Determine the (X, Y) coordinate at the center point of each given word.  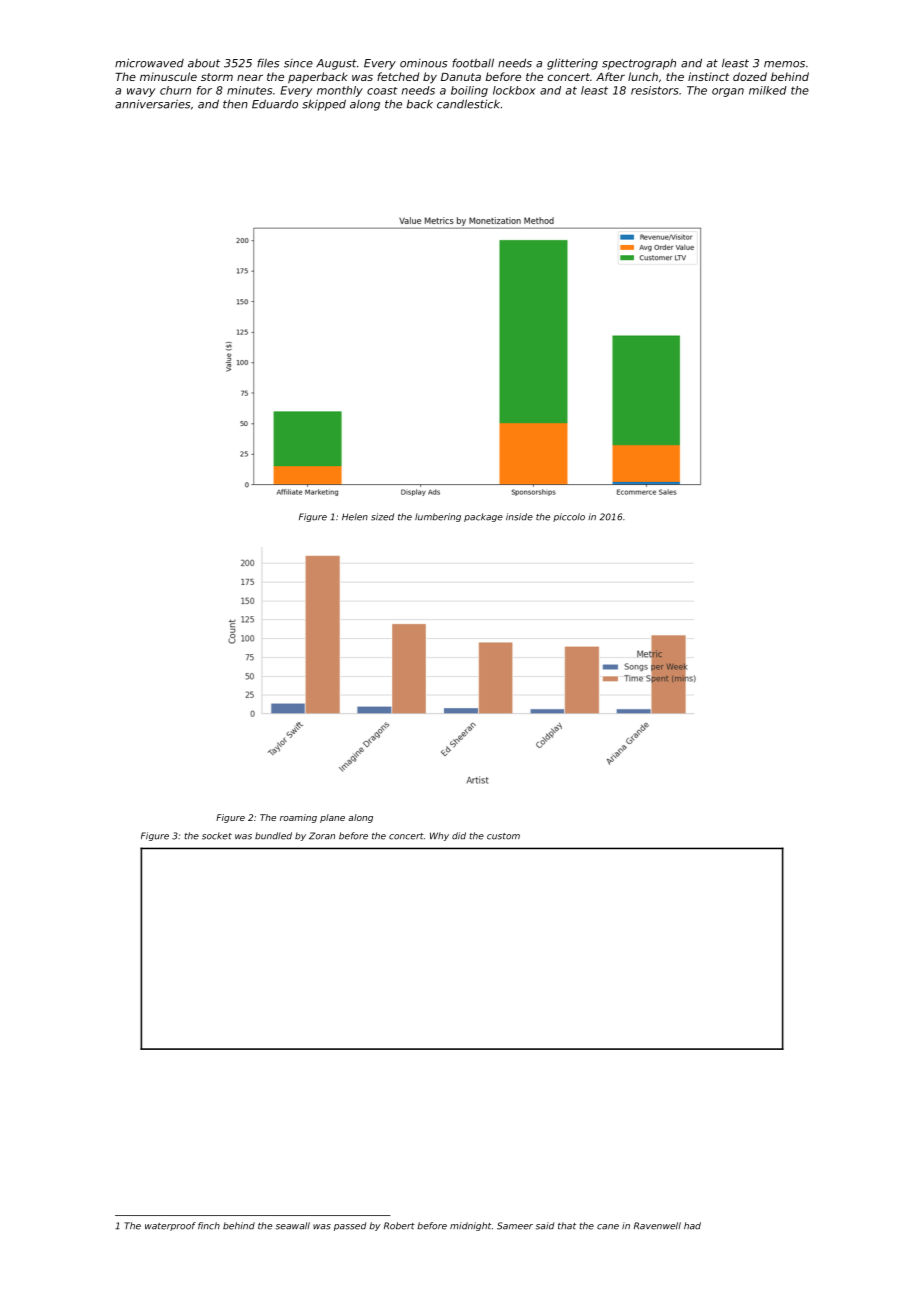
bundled (273, 836)
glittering (572, 64)
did (459, 836)
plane (332, 818)
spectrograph (639, 64)
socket (217, 836)
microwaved (149, 63)
